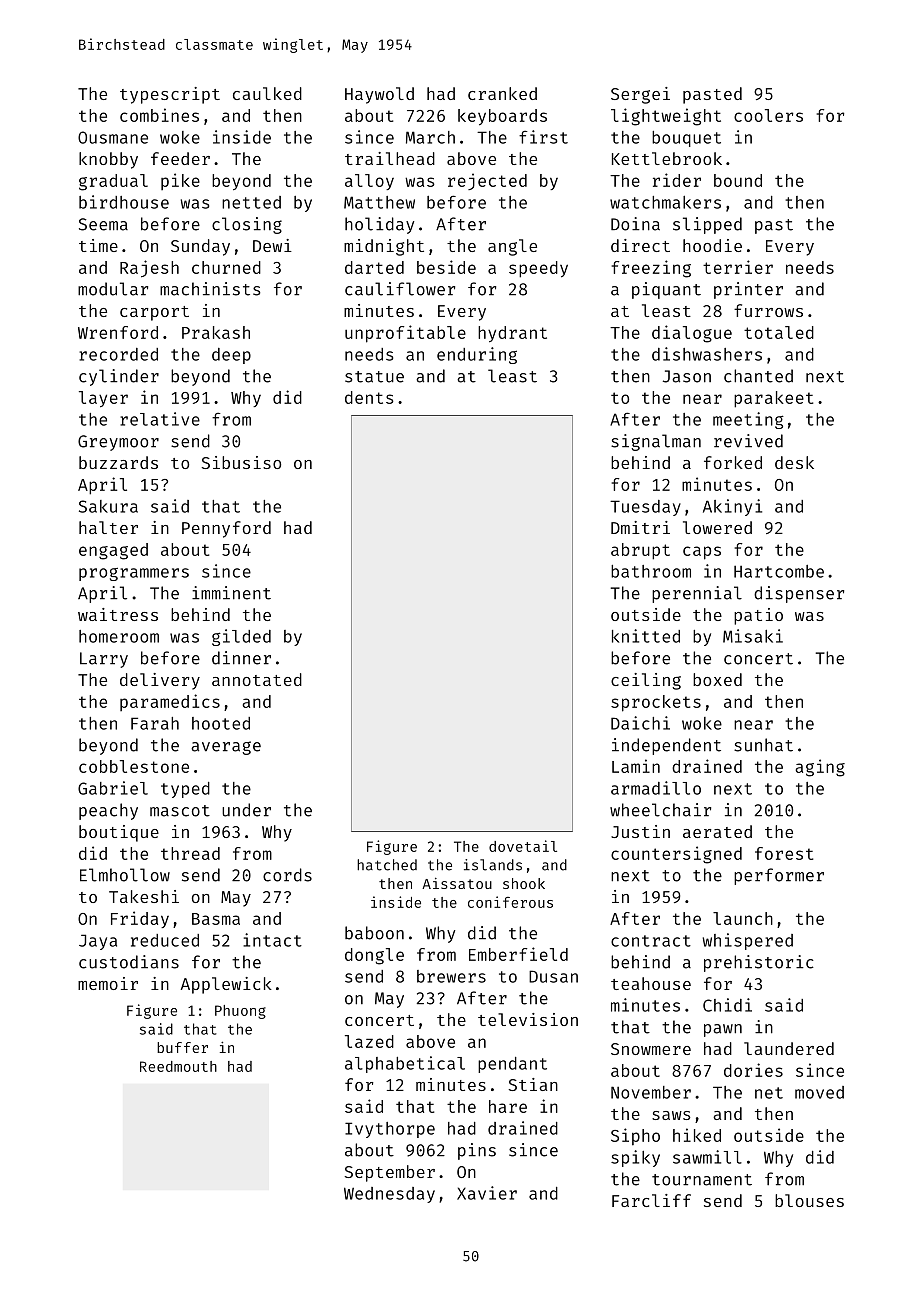  Describe the element at coordinates (640, 831) in the screenshot. I see `Justin` at that location.
